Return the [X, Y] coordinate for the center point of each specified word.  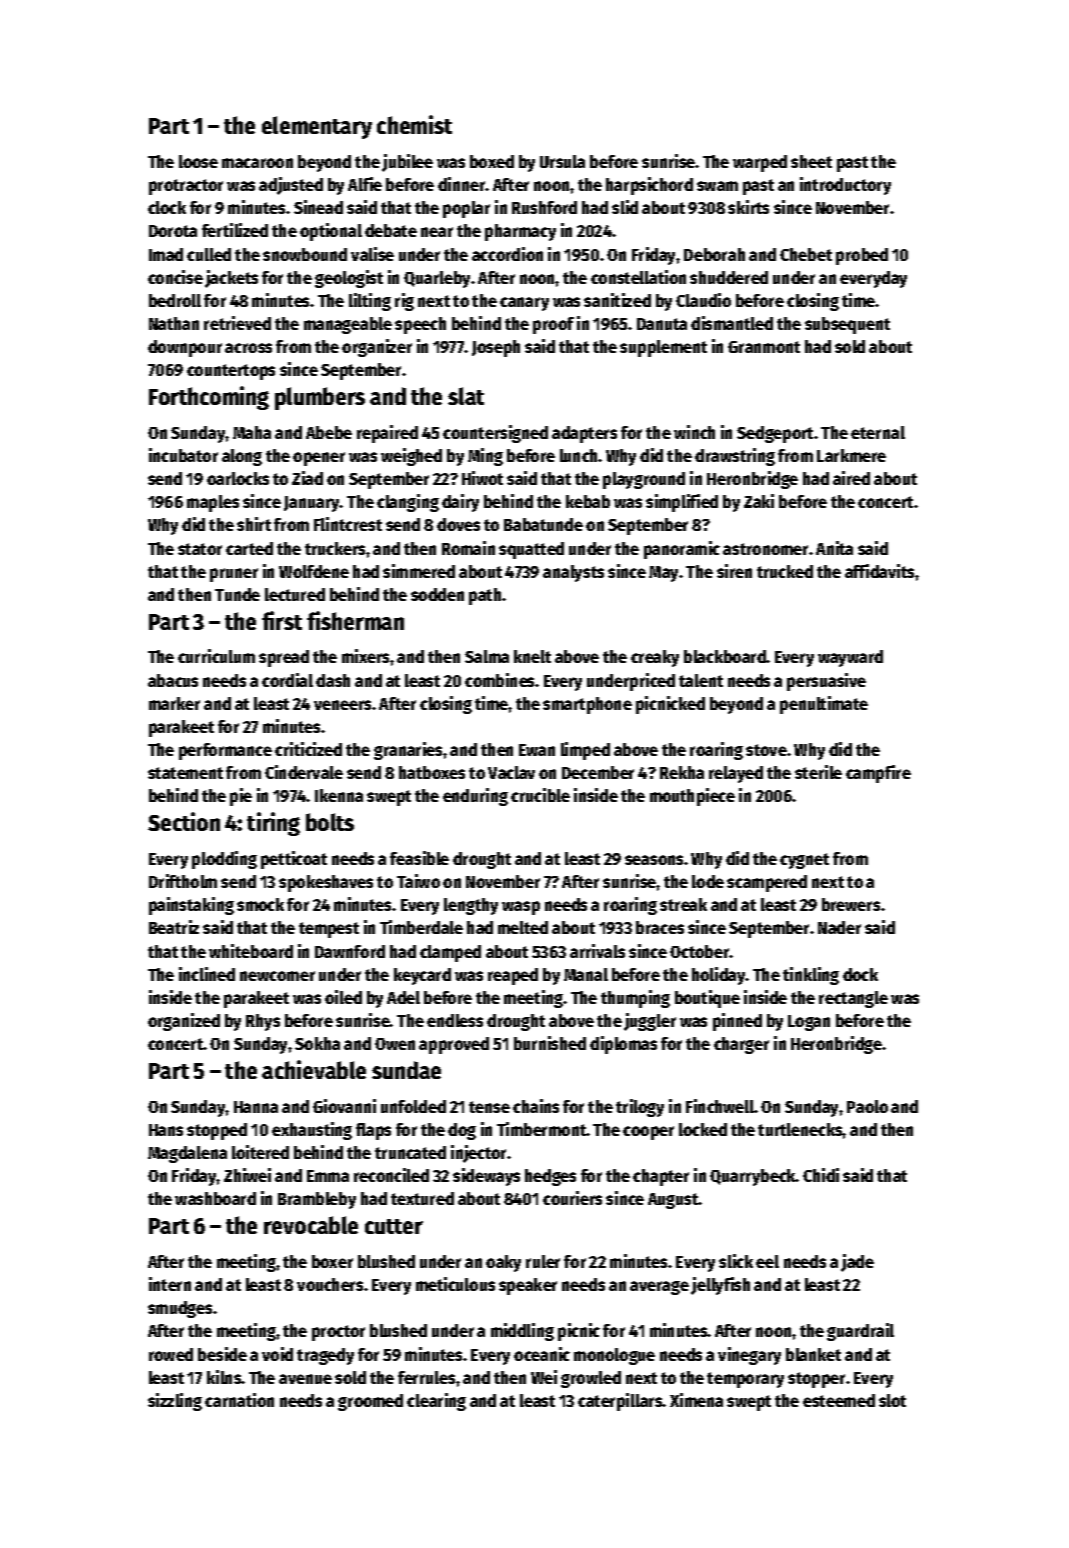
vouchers [330, 1284]
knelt [532, 656]
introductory [845, 186]
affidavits [879, 571]
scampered [767, 883]
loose [198, 161]
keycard [422, 976]
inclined [207, 974]
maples [213, 503]
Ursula [562, 161]
